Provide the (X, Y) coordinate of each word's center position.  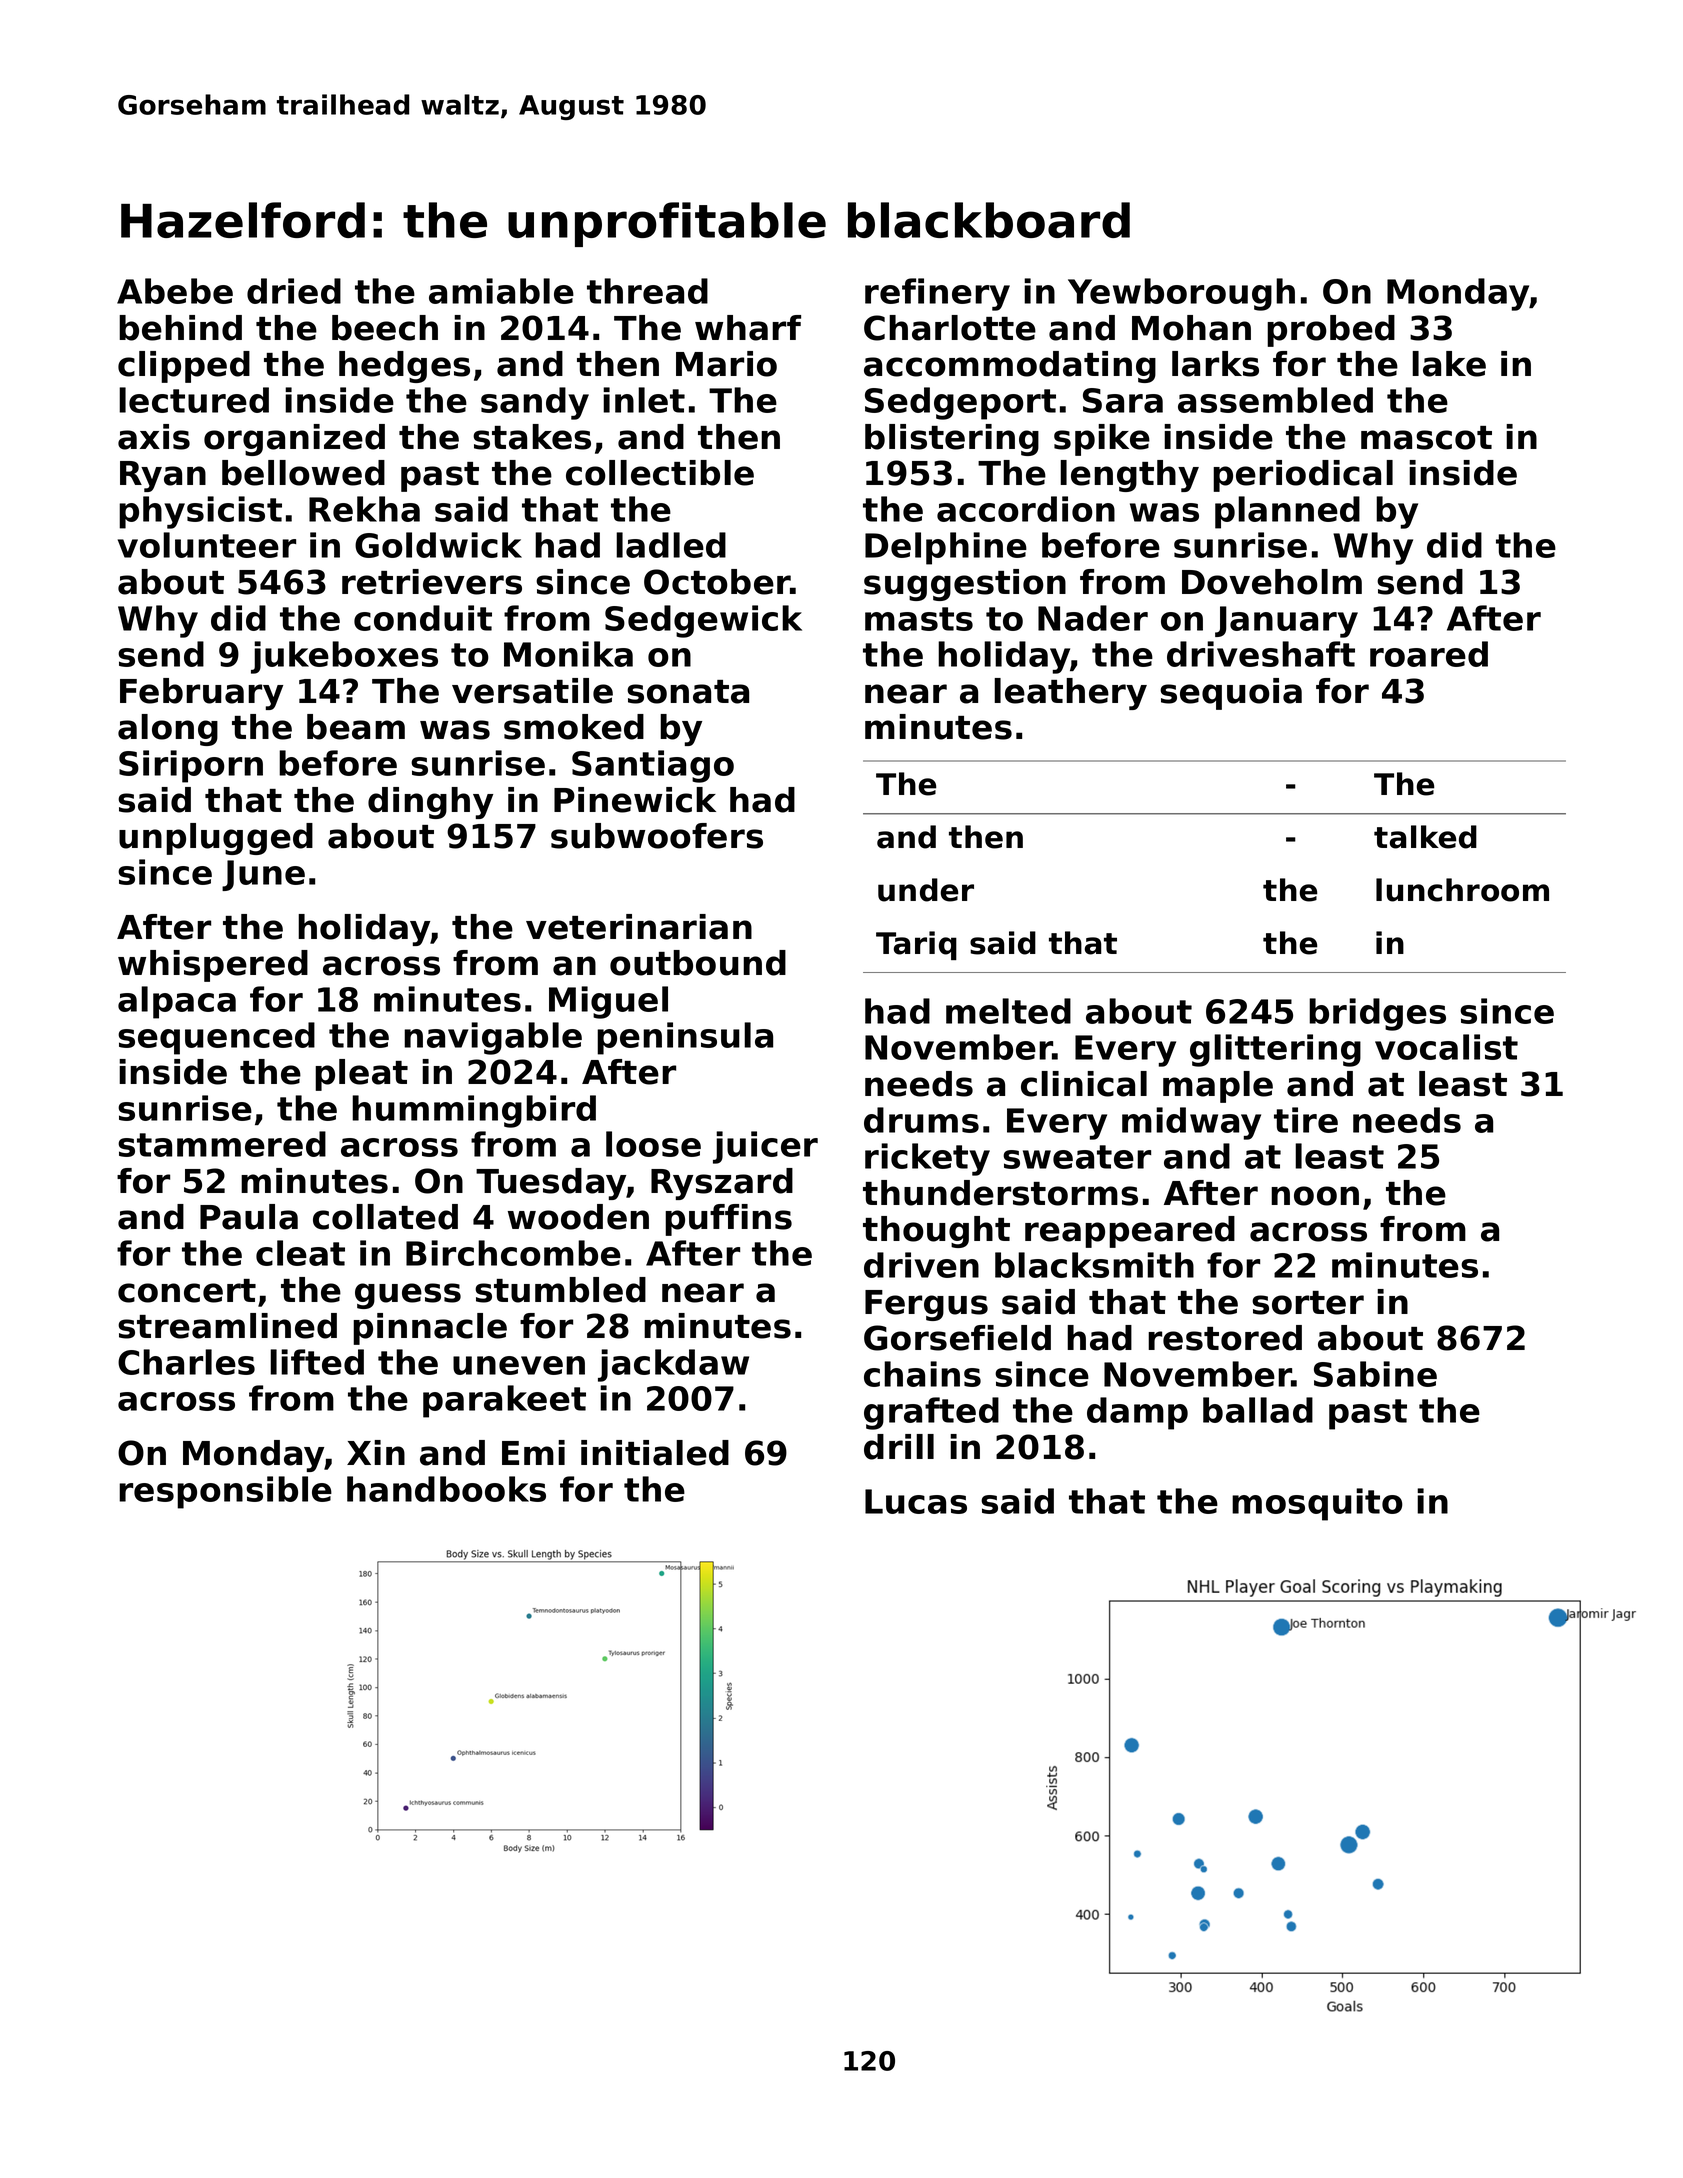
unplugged (216, 839)
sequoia (1231, 694)
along (168, 730)
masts (919, 619)
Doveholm (1272, 582)
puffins (728, 1220)
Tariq (916, 945)
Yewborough (1181, 294)
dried (294, 291)
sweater (1077, 1157)
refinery (937, 294)
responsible (225, 1492)
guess (408, 1296)
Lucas (916, 1501)
